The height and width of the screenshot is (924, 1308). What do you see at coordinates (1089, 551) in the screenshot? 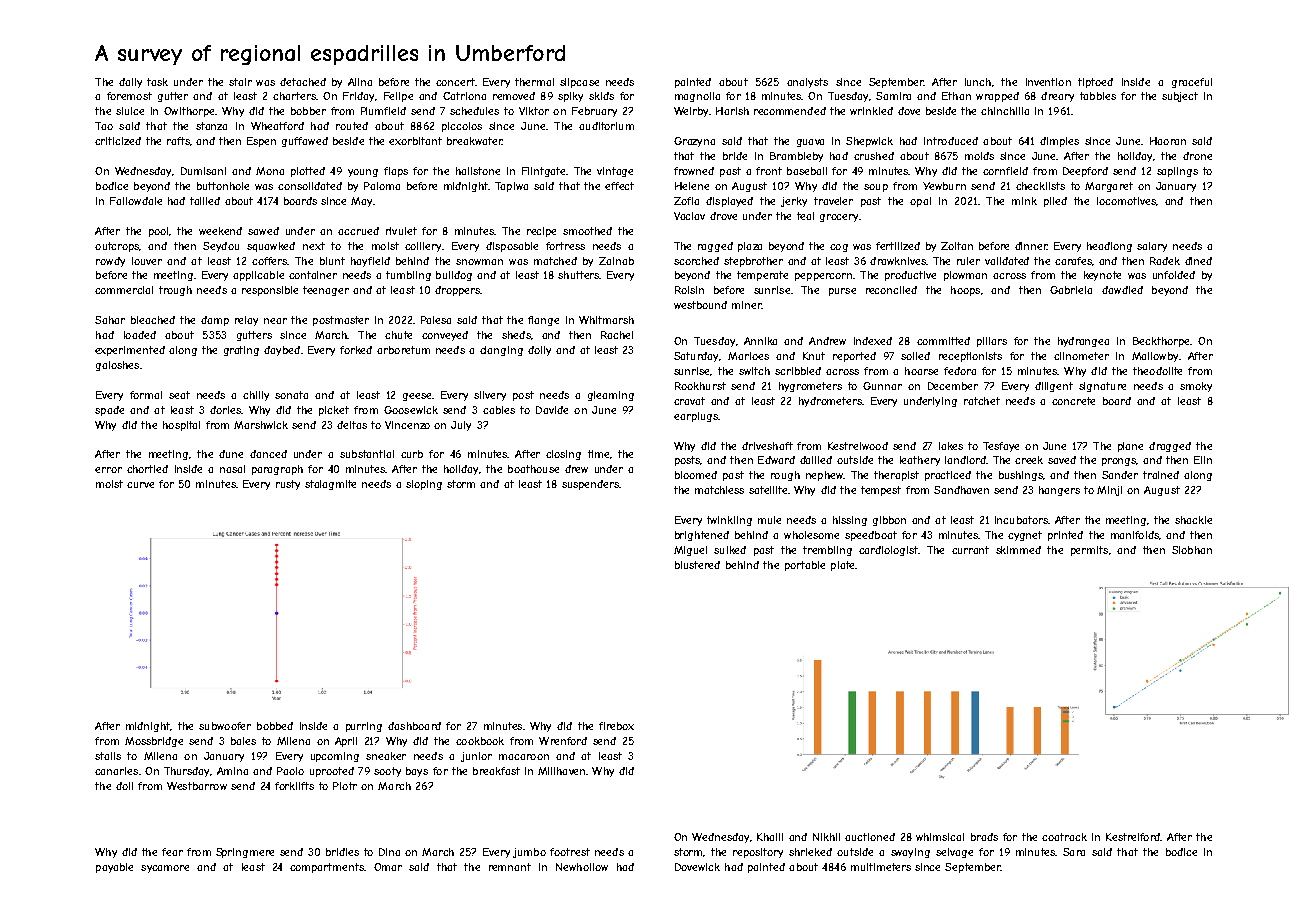
I see `permits` at bounding box center [1089, 551].
